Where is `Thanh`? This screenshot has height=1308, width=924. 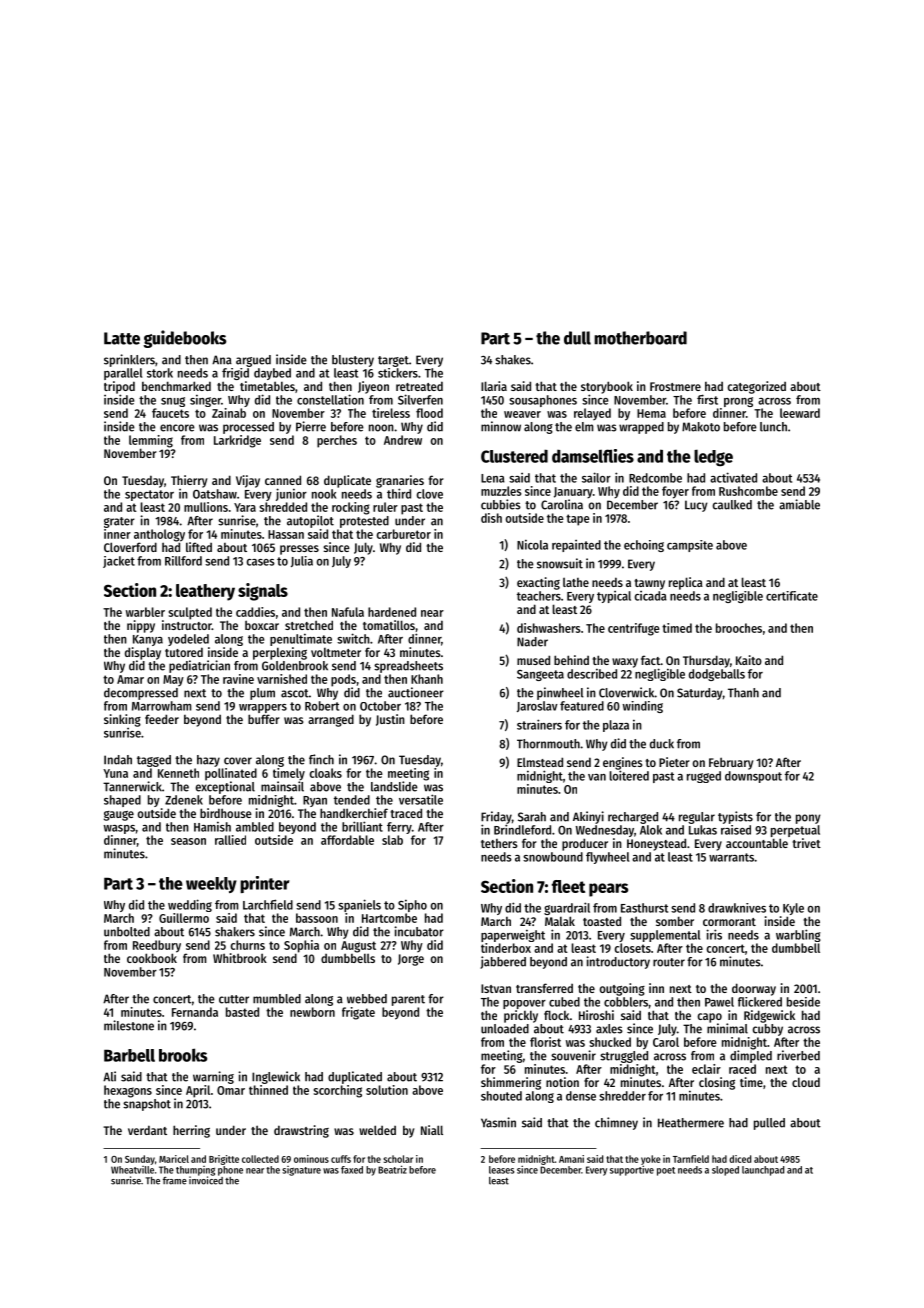
Thanh is located at coordinates (743, 693).
